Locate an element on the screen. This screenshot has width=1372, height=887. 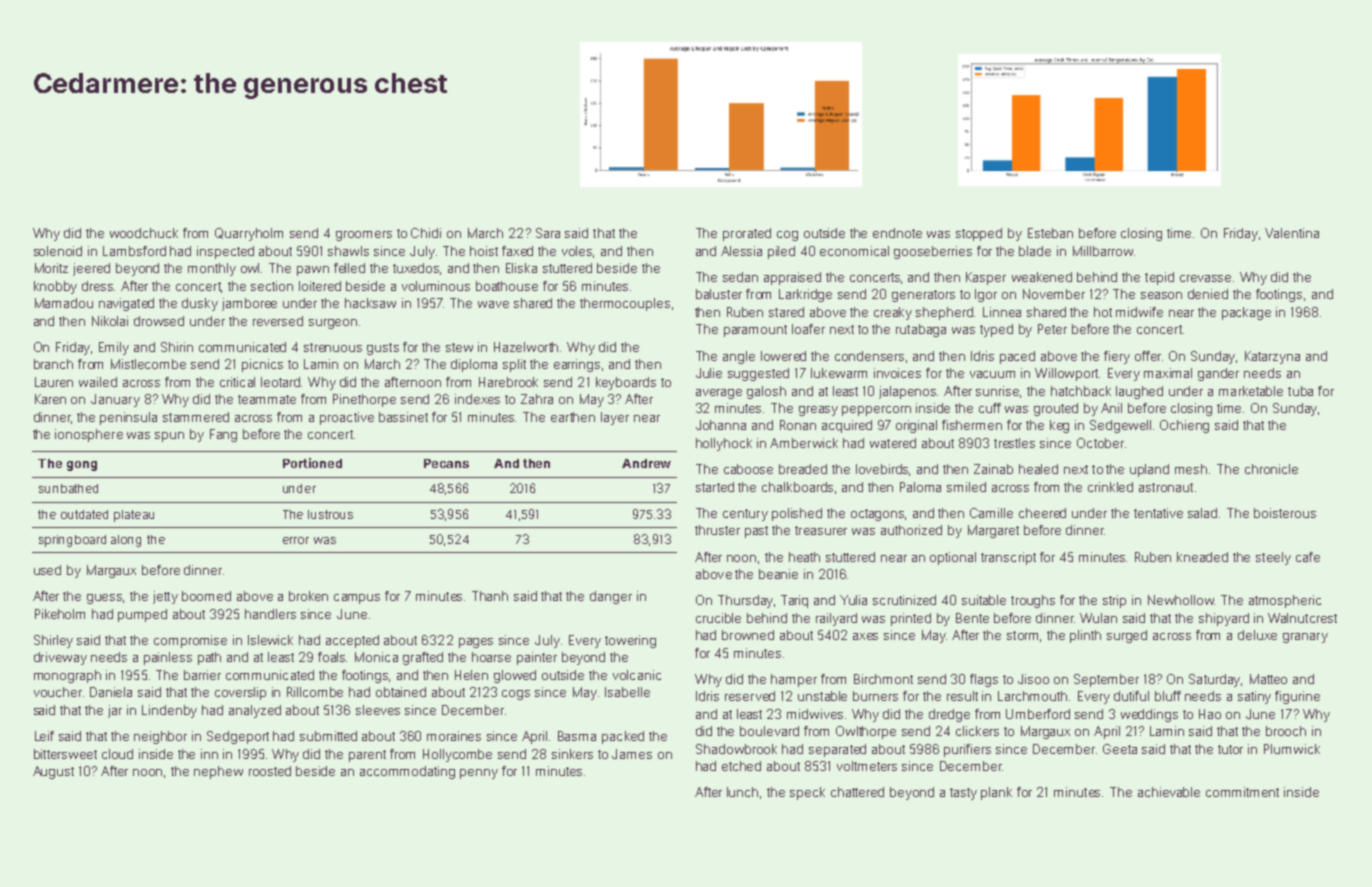
speck is located at coordinates (807, 793).
